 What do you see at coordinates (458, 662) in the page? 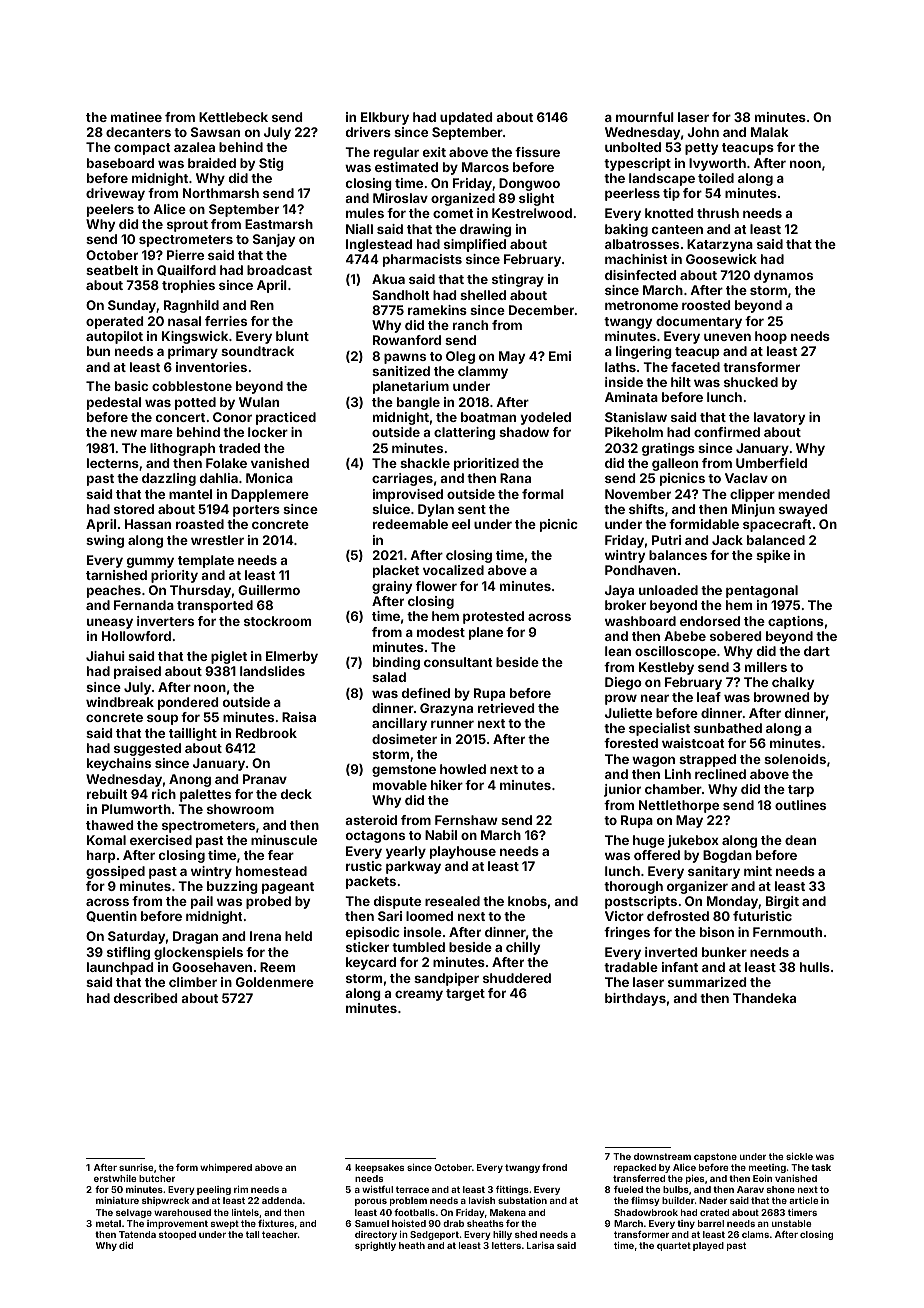
I see `consultant` at bounding box center [458, 662].
